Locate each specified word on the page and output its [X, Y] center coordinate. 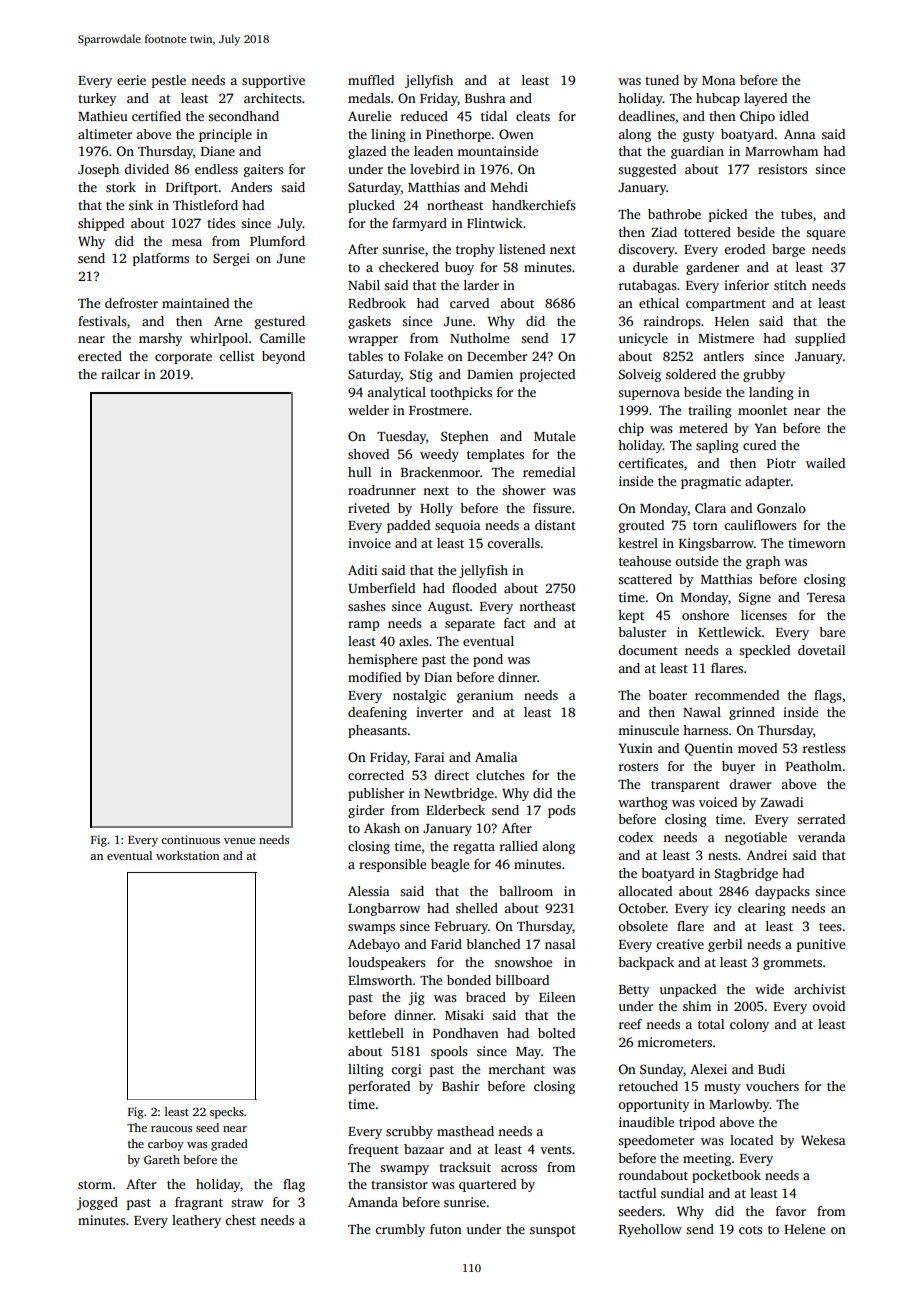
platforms [161, 259]
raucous [171, 1129]
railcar [120, 374]
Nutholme [479, 338]
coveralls [513, 543]
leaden [433, 151]
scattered [645, 579]
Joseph [98, 170]
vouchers [772, 1086]
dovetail [821, 650]
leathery [196, 1221]
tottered [707, 232]
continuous [190, 839]
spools [449, 1052]
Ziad [664, 232]
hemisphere [382, 660]
